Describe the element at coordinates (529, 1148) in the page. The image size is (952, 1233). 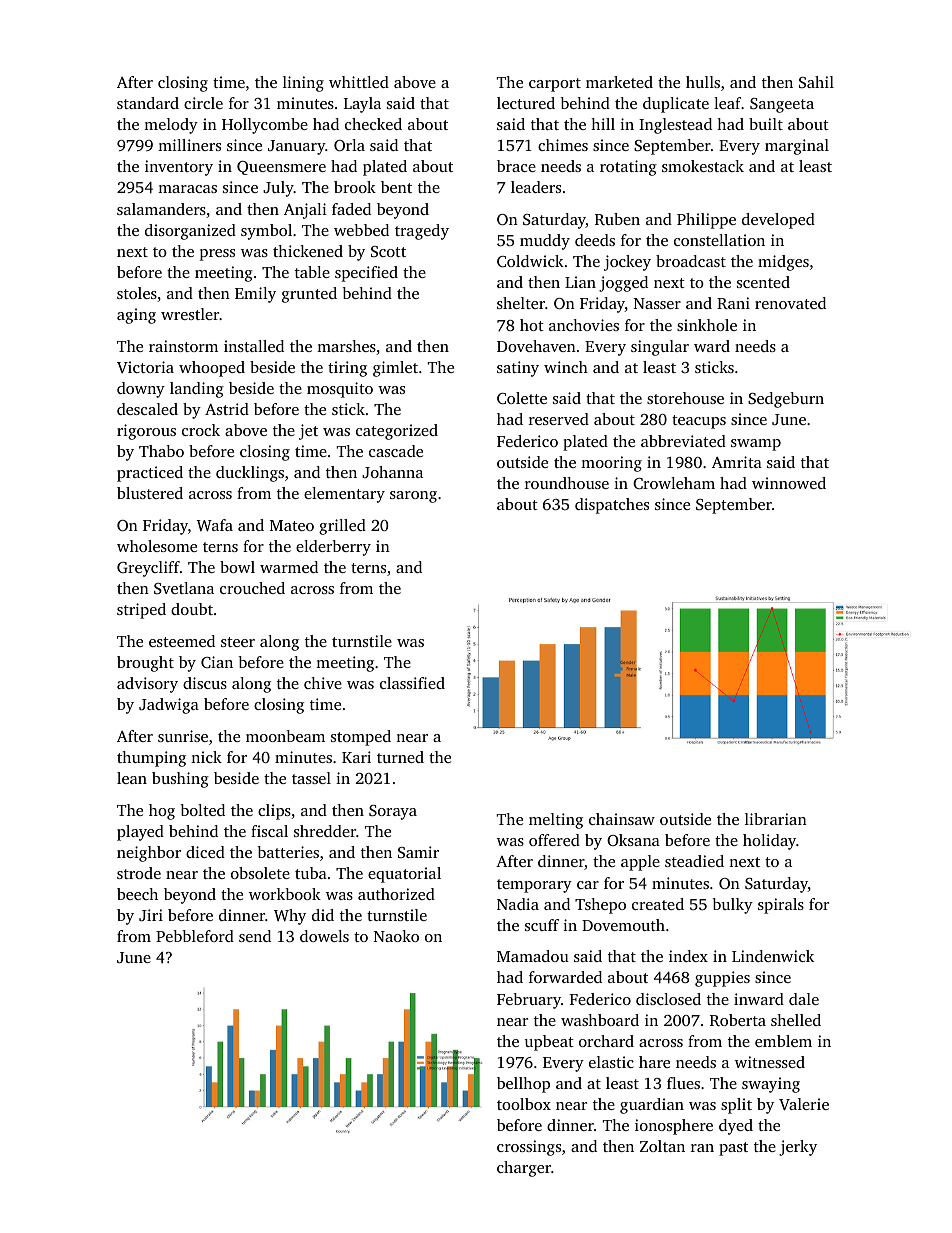
I see `crossings` at that location.
